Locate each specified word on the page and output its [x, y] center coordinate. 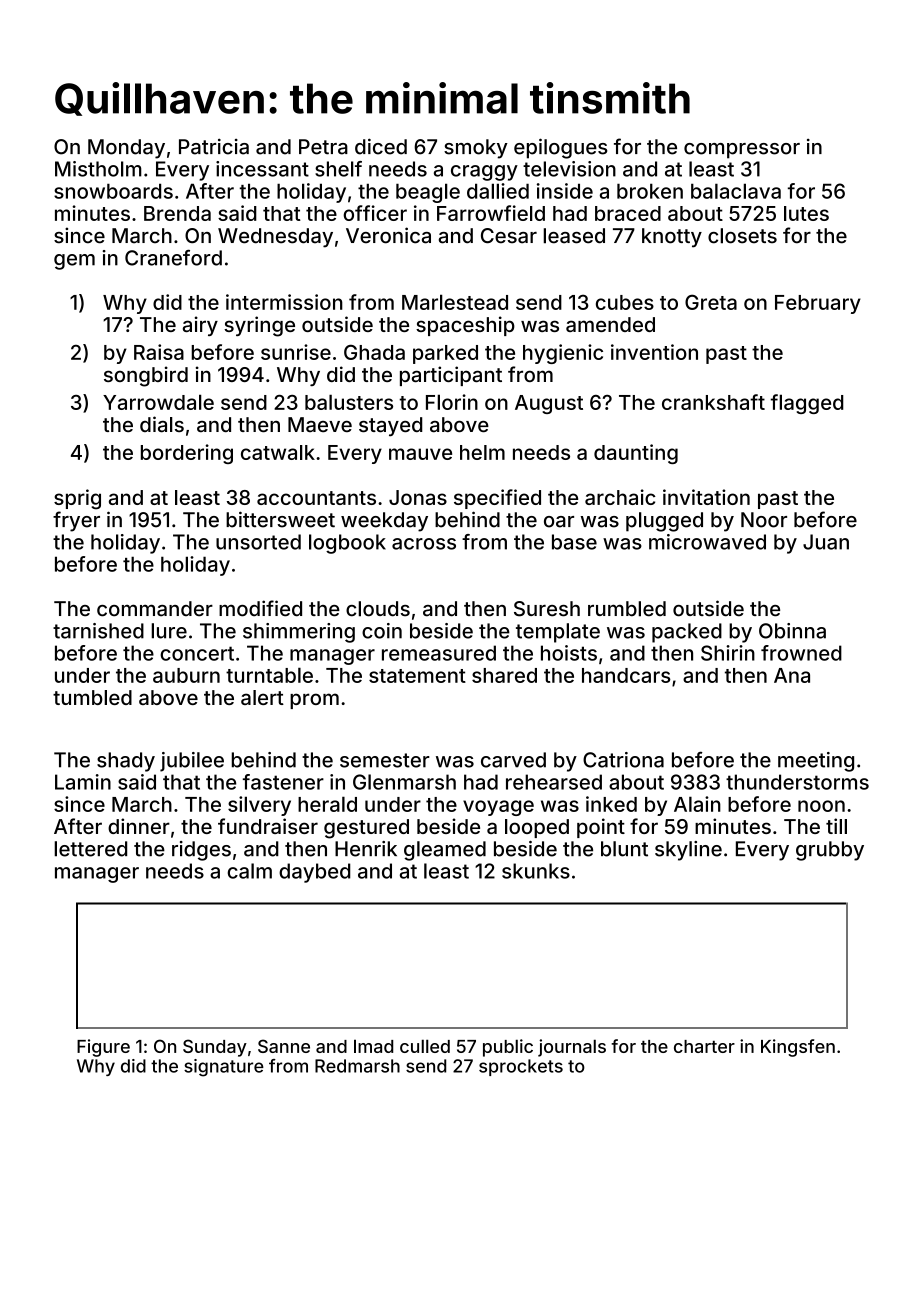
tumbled [92, 697]
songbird [146, 376]
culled [425, 1046]
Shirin [728, 653]
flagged [807, 404]
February [818, 304]
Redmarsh [357, 1066]
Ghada [374, 352]
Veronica [388, 235]
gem [74, 262]
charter [704, 1046]
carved [513, 760]
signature [224, 1068]
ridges [201, 851]
